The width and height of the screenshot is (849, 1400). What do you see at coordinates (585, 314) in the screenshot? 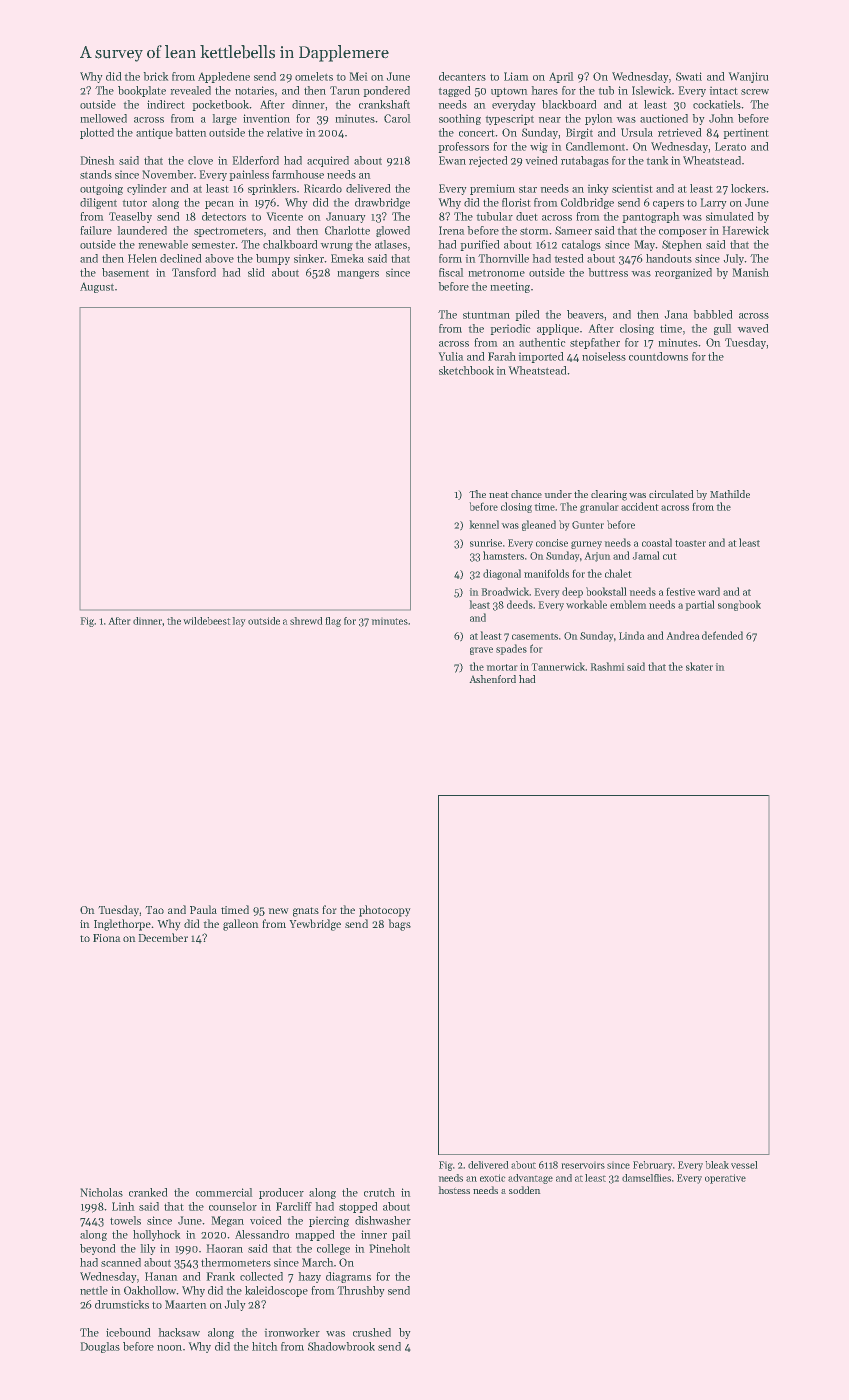
I see `beavers` at bounding box center [585, 314].
